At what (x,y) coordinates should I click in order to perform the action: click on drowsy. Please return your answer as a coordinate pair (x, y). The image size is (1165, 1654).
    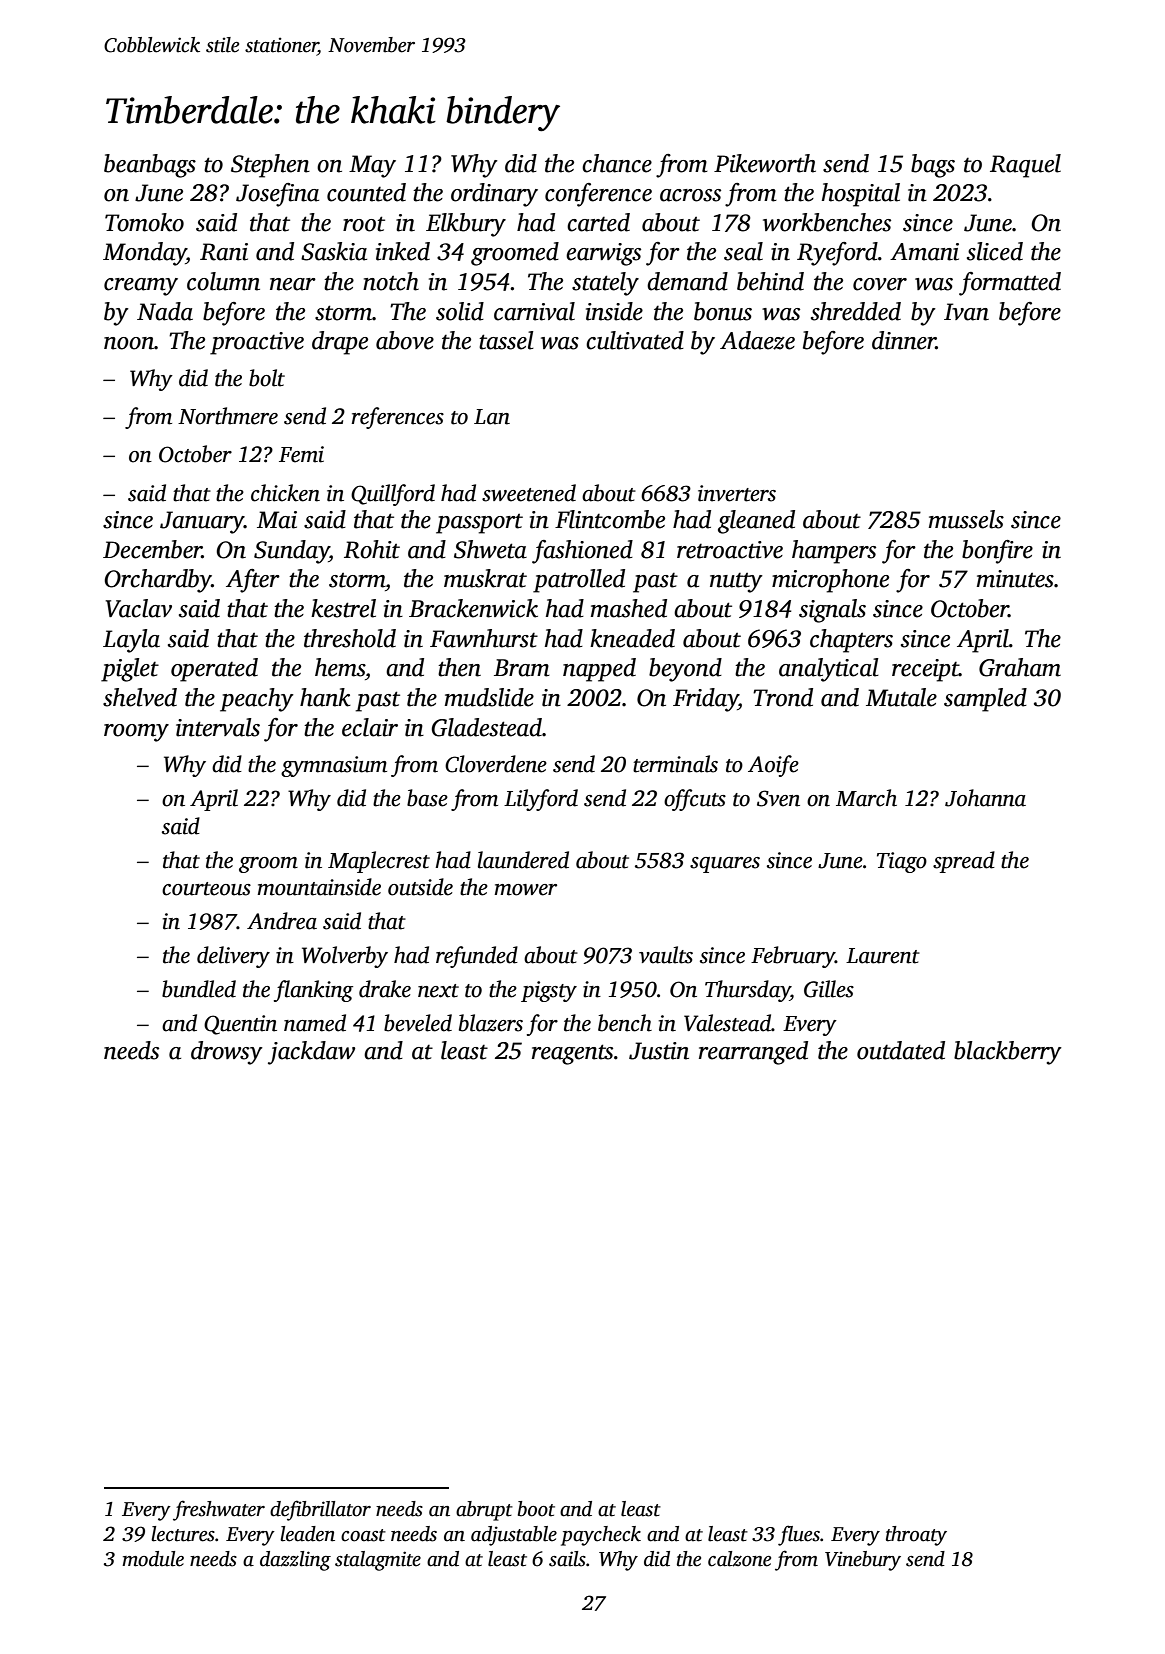
    Looking at the image, I should click on (227, 1053).
